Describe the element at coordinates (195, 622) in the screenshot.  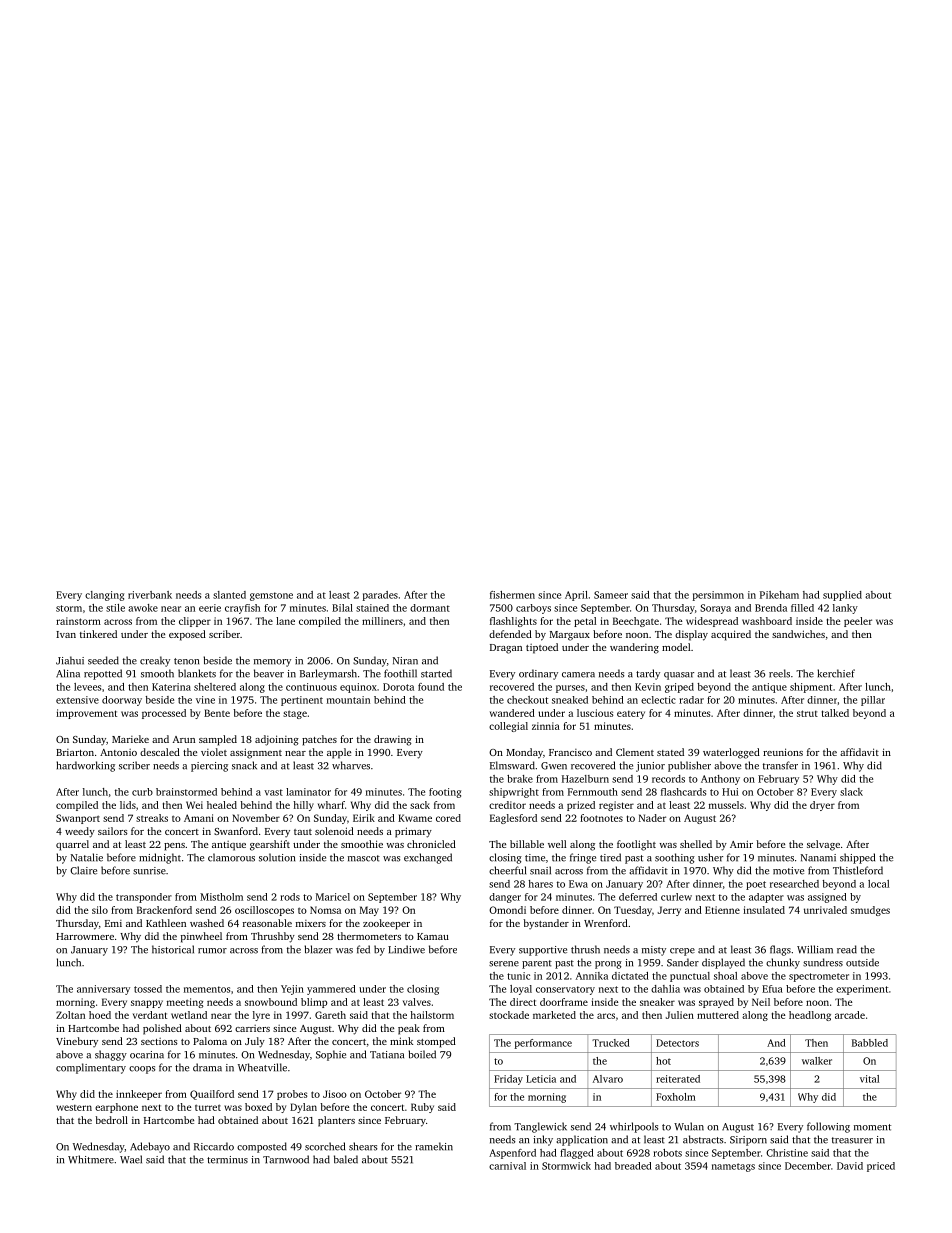
I see `clipper` at that location.
